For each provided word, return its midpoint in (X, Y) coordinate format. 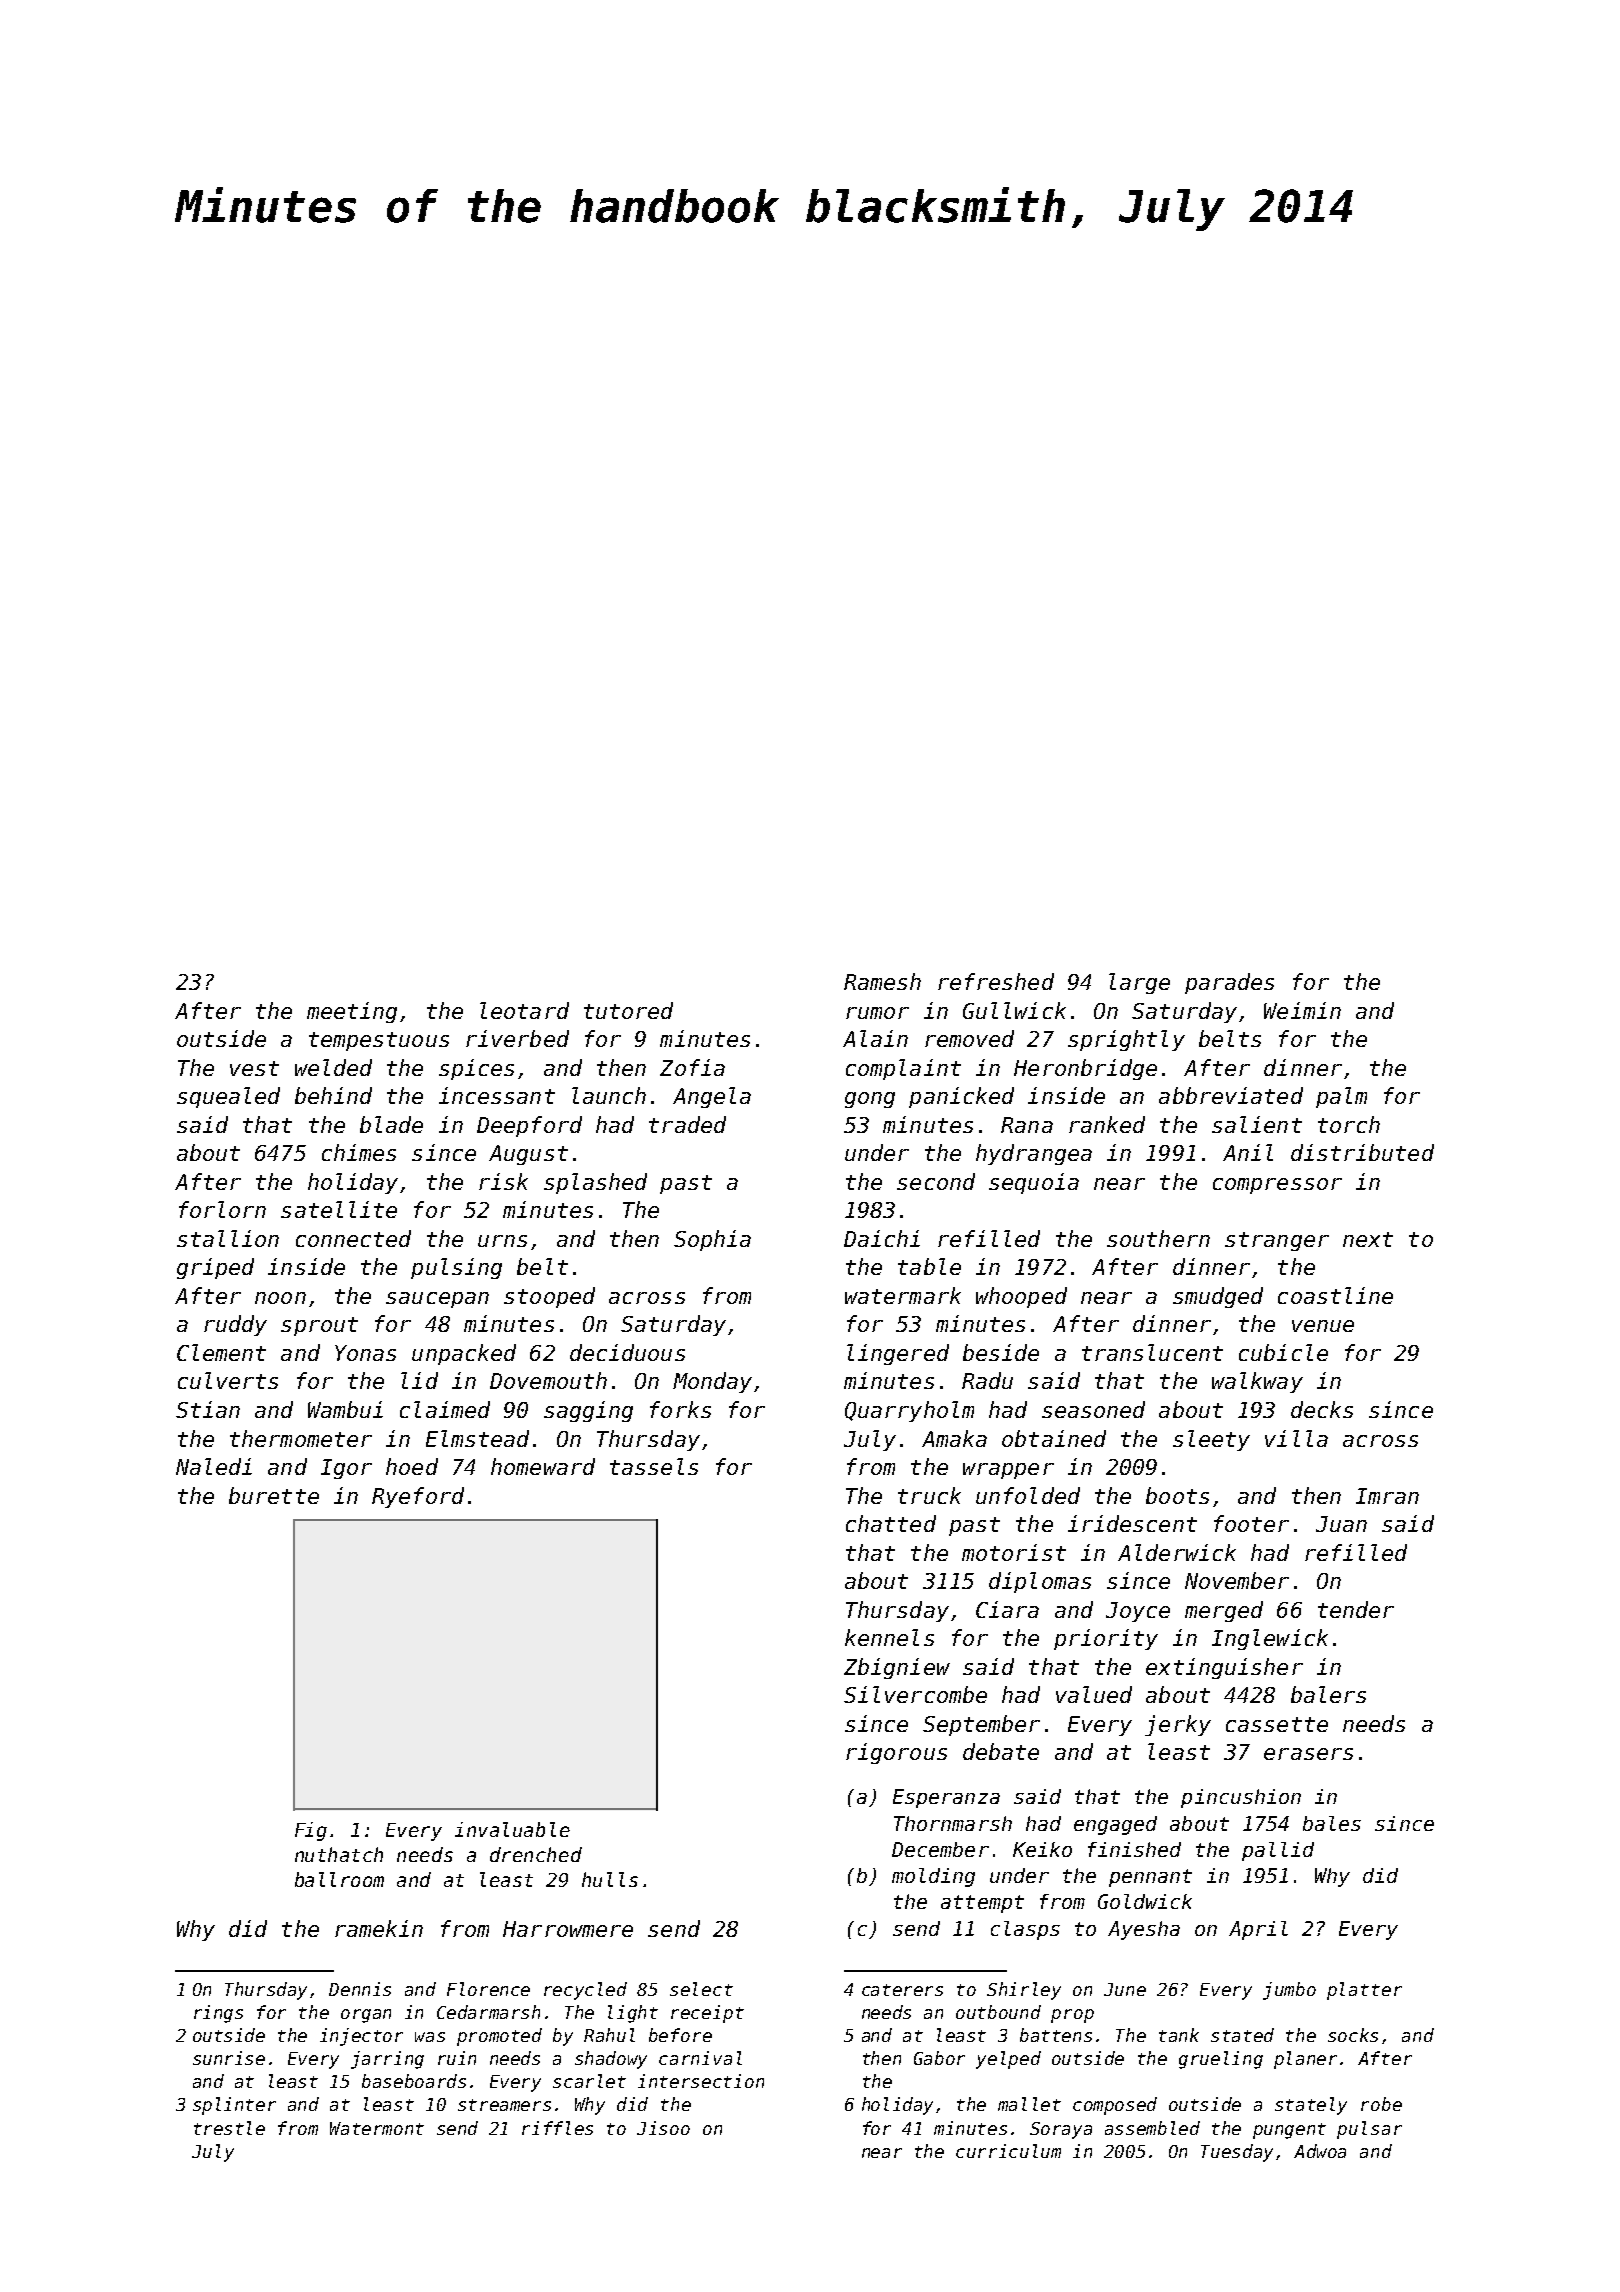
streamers (504, 2105)
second (936, 1181)
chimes (359, 1152)
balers (1328, 1694)
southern (1158, 1238)
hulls (610, 1879)
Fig (311, 1831)
